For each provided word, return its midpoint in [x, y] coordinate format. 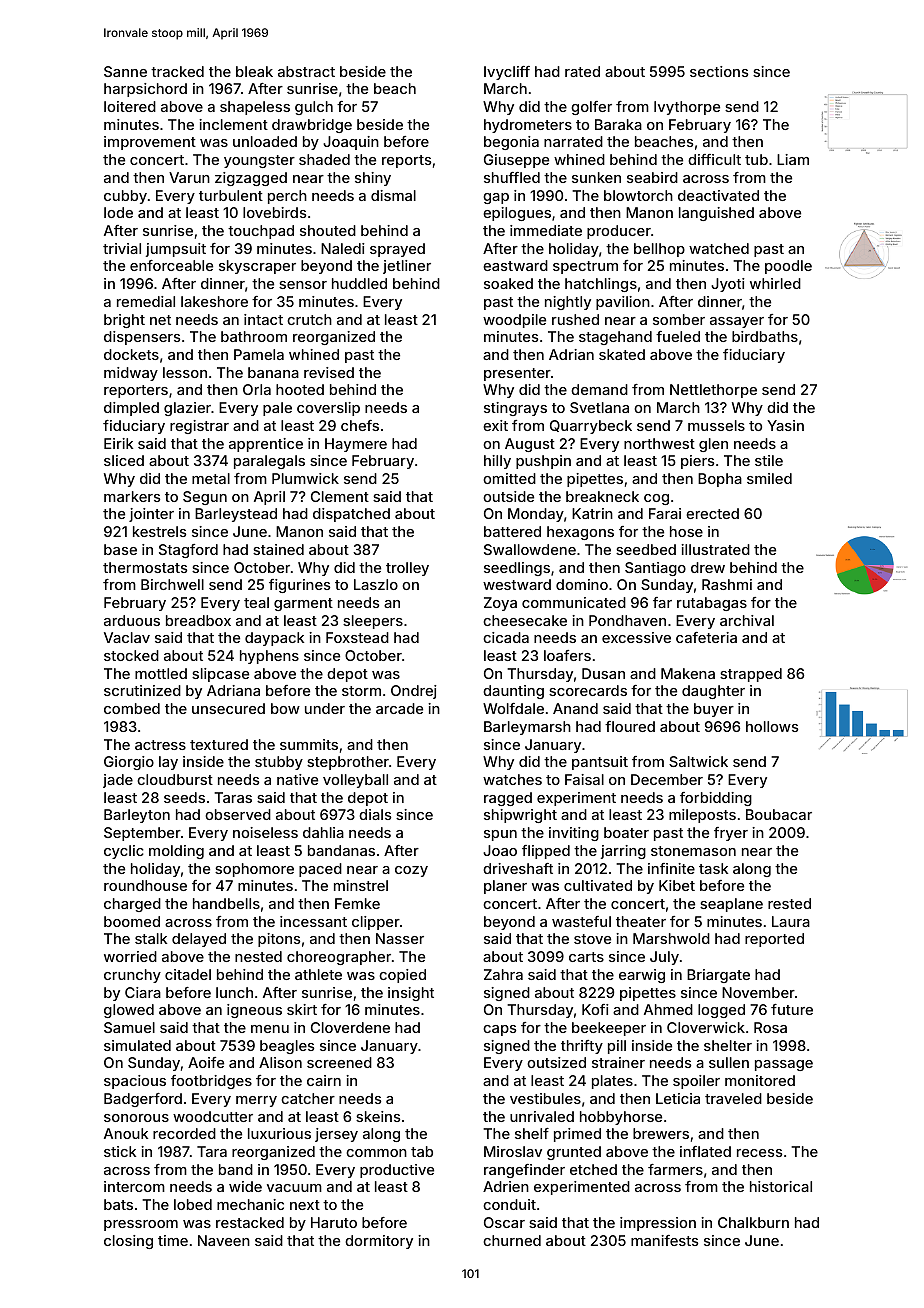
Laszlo [376, 584]
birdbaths [765, 336]
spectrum [585, 267]
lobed [193, 1204]
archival [747, 620]
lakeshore [214, 301]
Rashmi [727, 584]
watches [512, 779]
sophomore [254, 870]
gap [496, 198]
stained [278, 549]
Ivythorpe [687, 108]
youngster [259, 161]
